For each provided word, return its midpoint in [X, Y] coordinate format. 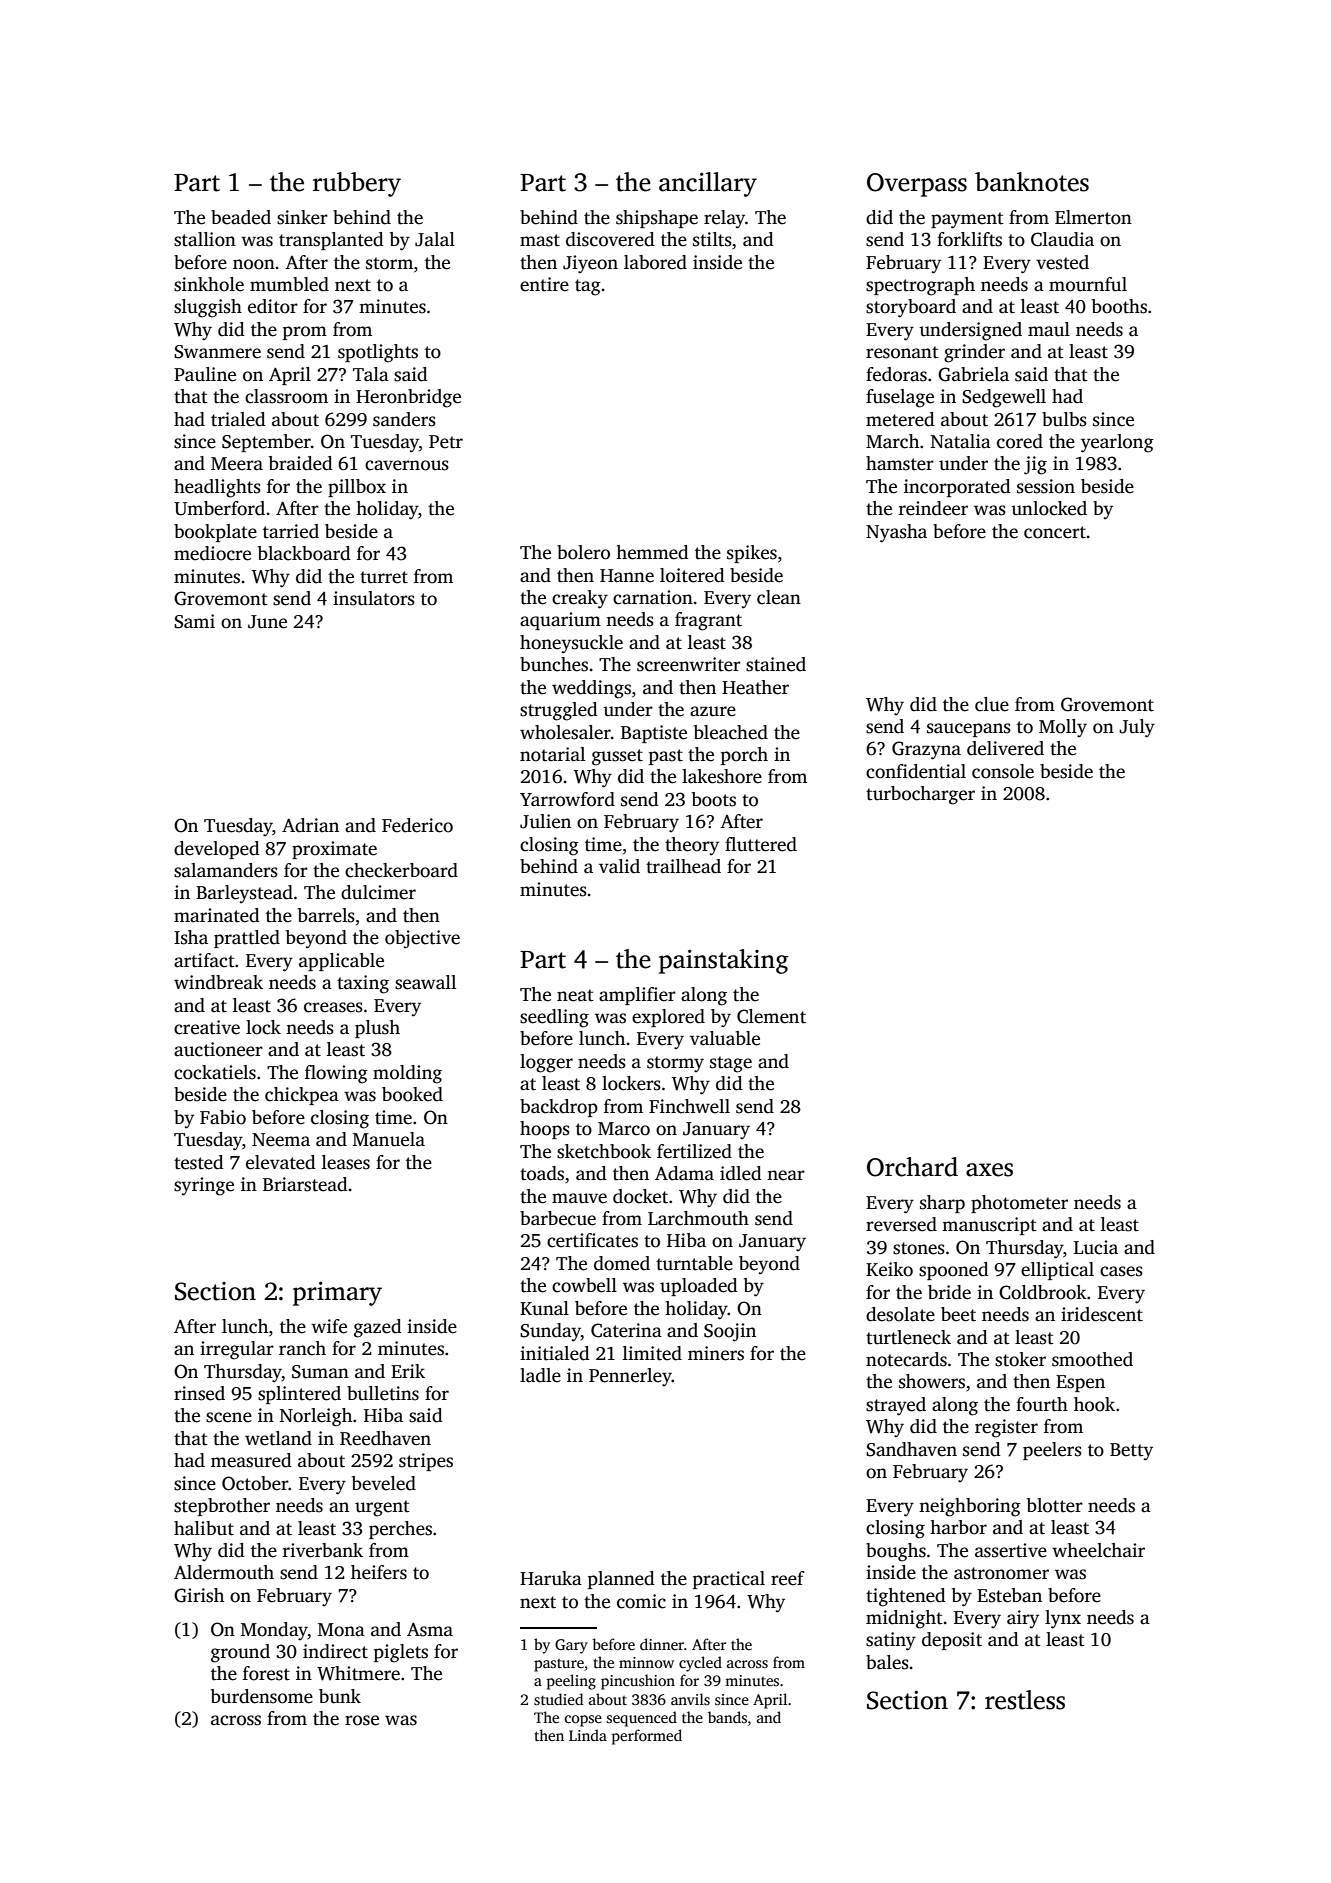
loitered [692, 575]
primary [337, 1293]
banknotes [1032, 182]
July [1137, 728]
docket [640, 1196]
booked [412, 1094]
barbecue [558, 1218]
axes [989, 1170]
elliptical [1057, 1271]
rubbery [357, 184]
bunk [340, 1696]
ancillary [708, 184]
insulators [374, 598]
